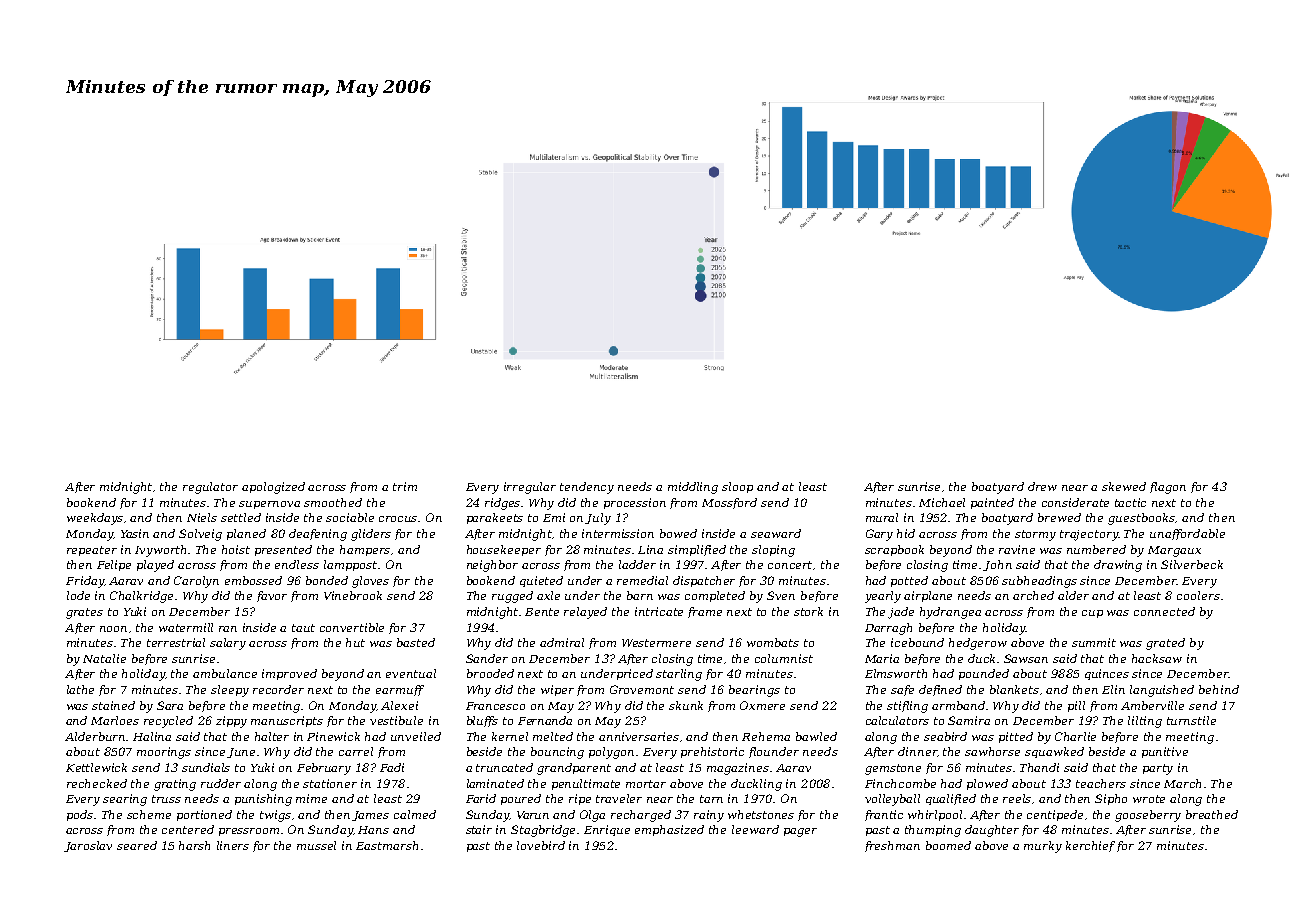 This screenshot has height=924, width=1308. Describe the element at coordinates (1107, 674) in the screenshot. I see `quinces` at that location.
